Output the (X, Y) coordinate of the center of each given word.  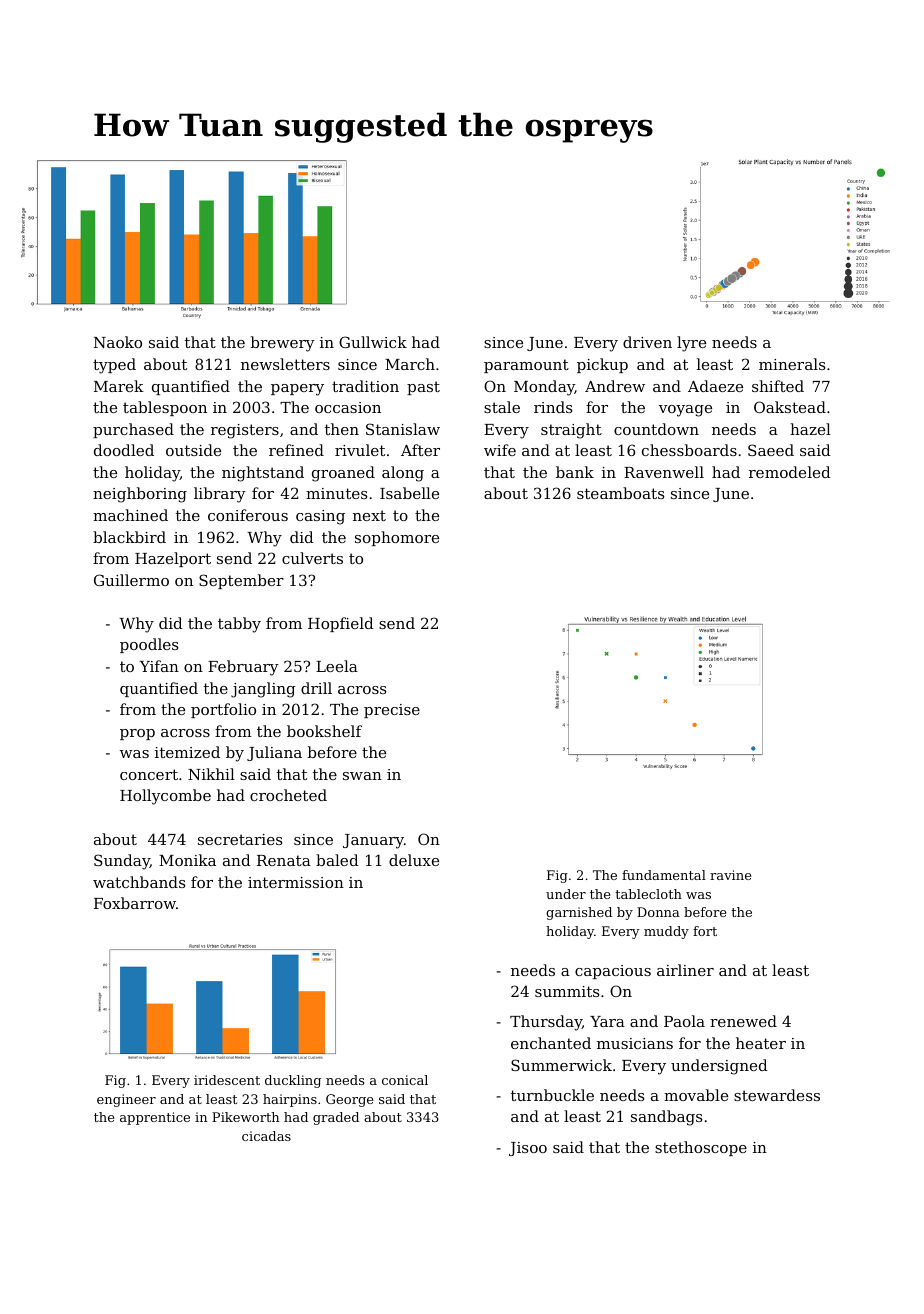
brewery (283, 344)
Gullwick (373, 342)
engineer (126, 1100)
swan (362, 776)
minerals (792, 364)
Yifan (159, 666)
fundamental (664, 875)
